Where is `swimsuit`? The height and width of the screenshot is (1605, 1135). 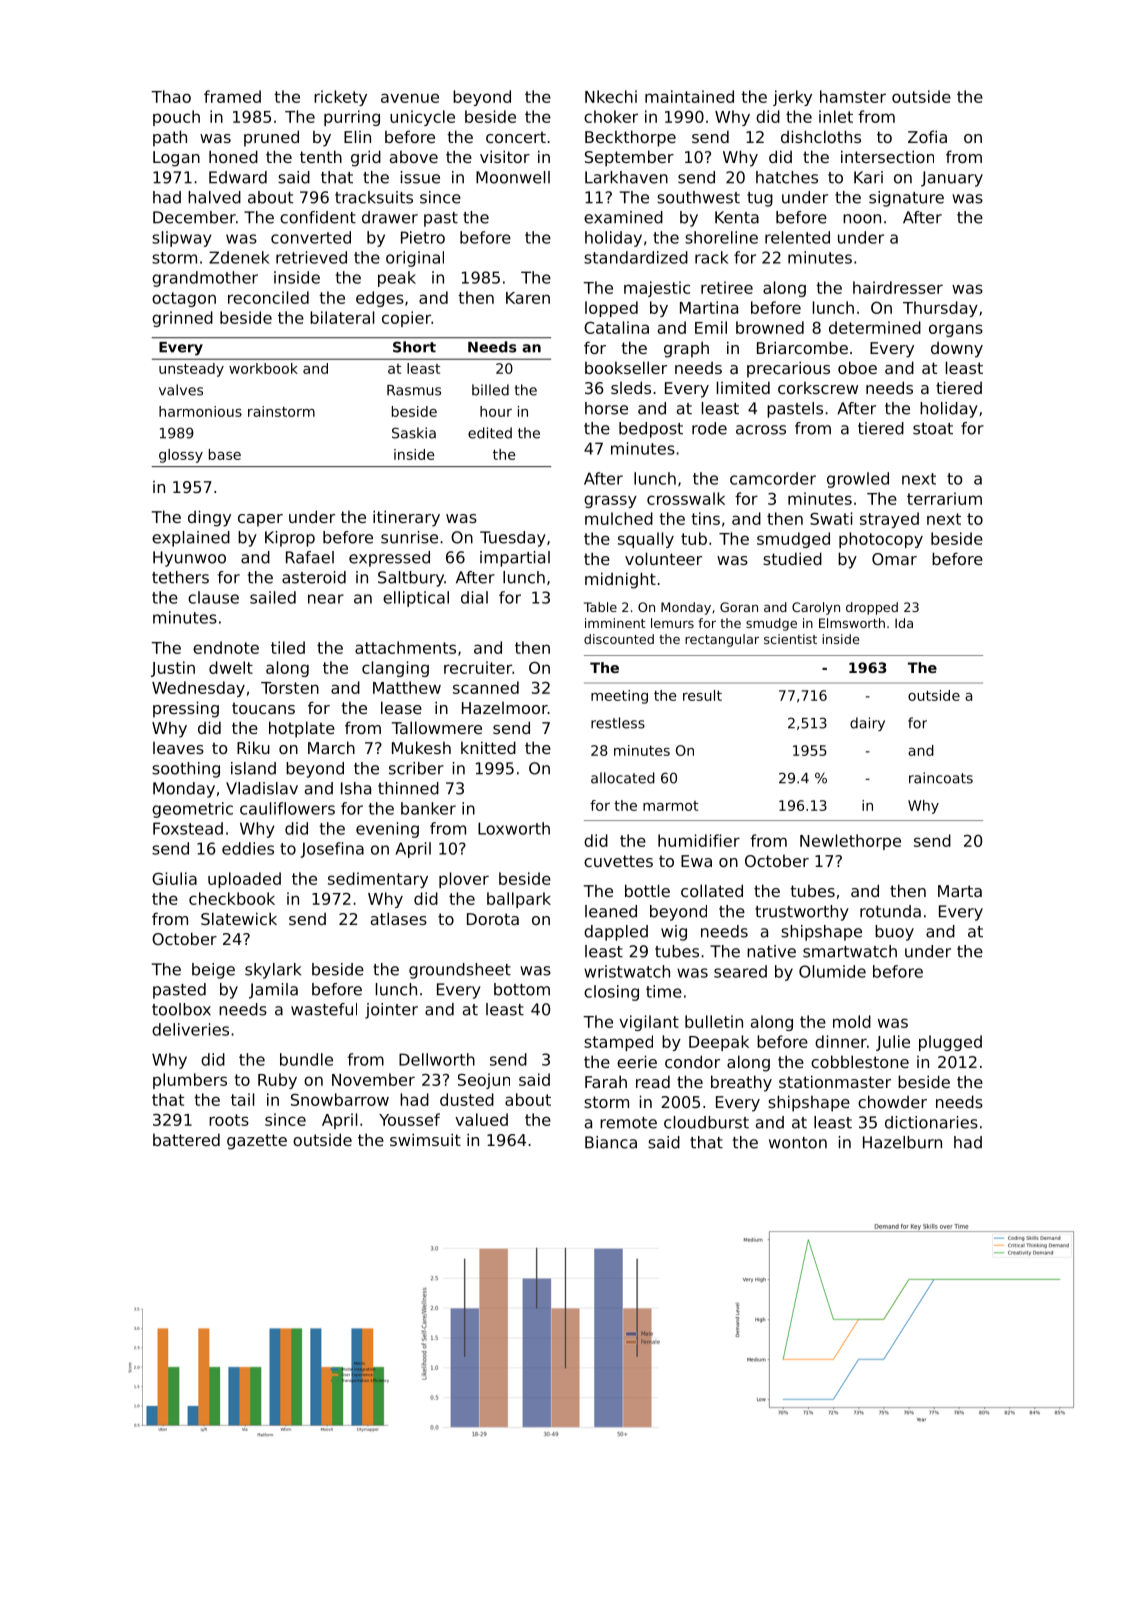
swimsuit is located at coordinates (425, 1139).
